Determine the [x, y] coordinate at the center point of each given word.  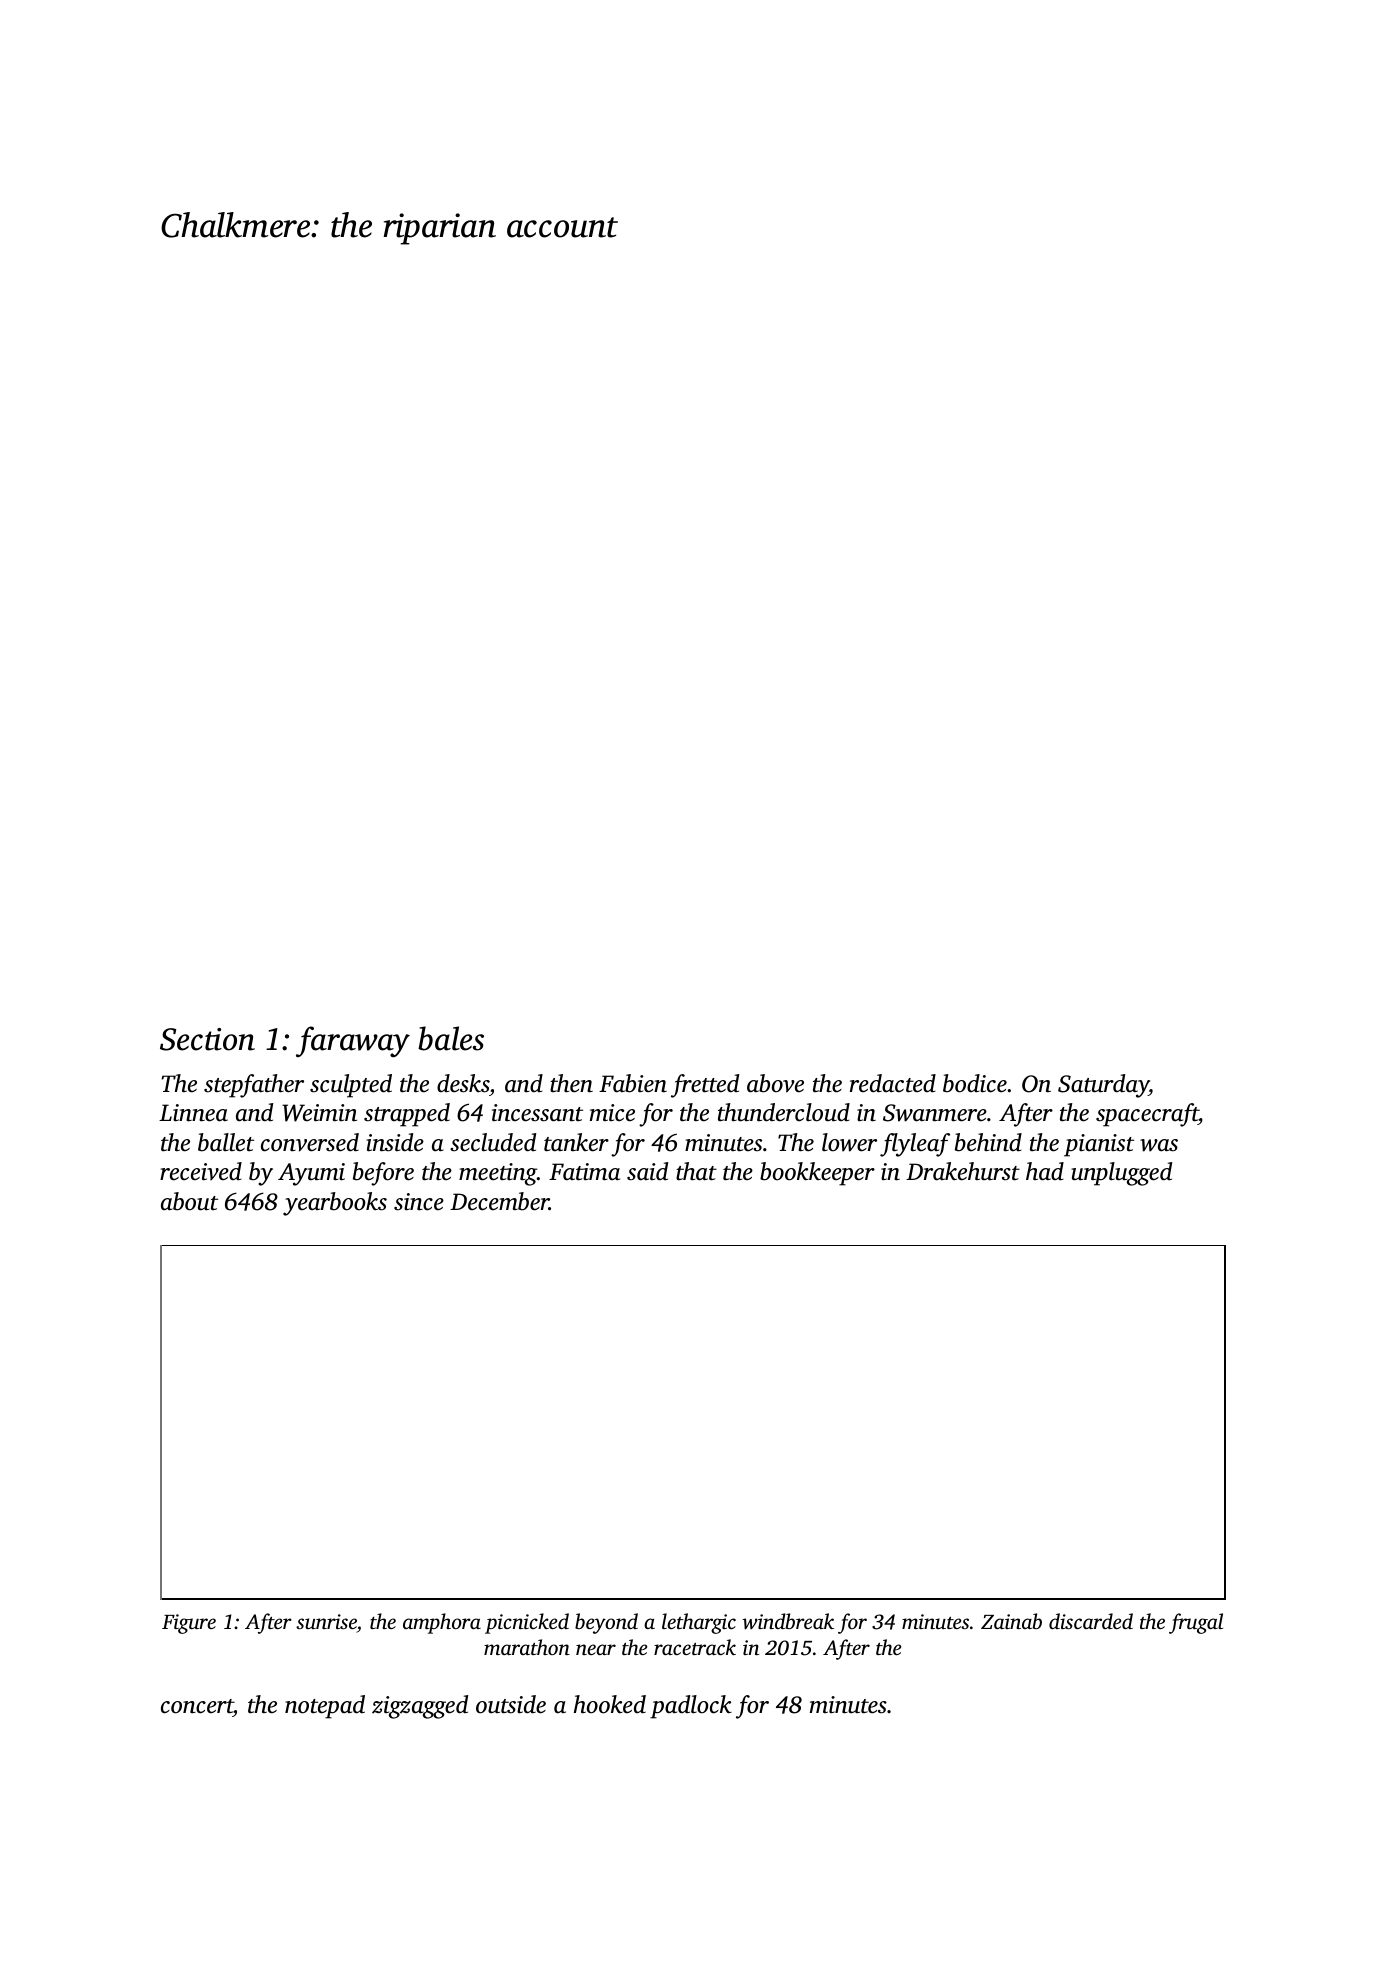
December [499, 1201]
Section [207, 1039]
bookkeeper [817, 1174]
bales [451, 1038]
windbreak [788, 1621]
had [1045, 1171]
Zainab [1011, 1621]
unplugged [1121, 1174]
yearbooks [335, 1204]
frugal [1196, 1623]
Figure [189, 1624]
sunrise [326, 1621]
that [696, 1171]
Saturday [1103, 1086]
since [419, 1202]
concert [197, 1708]
